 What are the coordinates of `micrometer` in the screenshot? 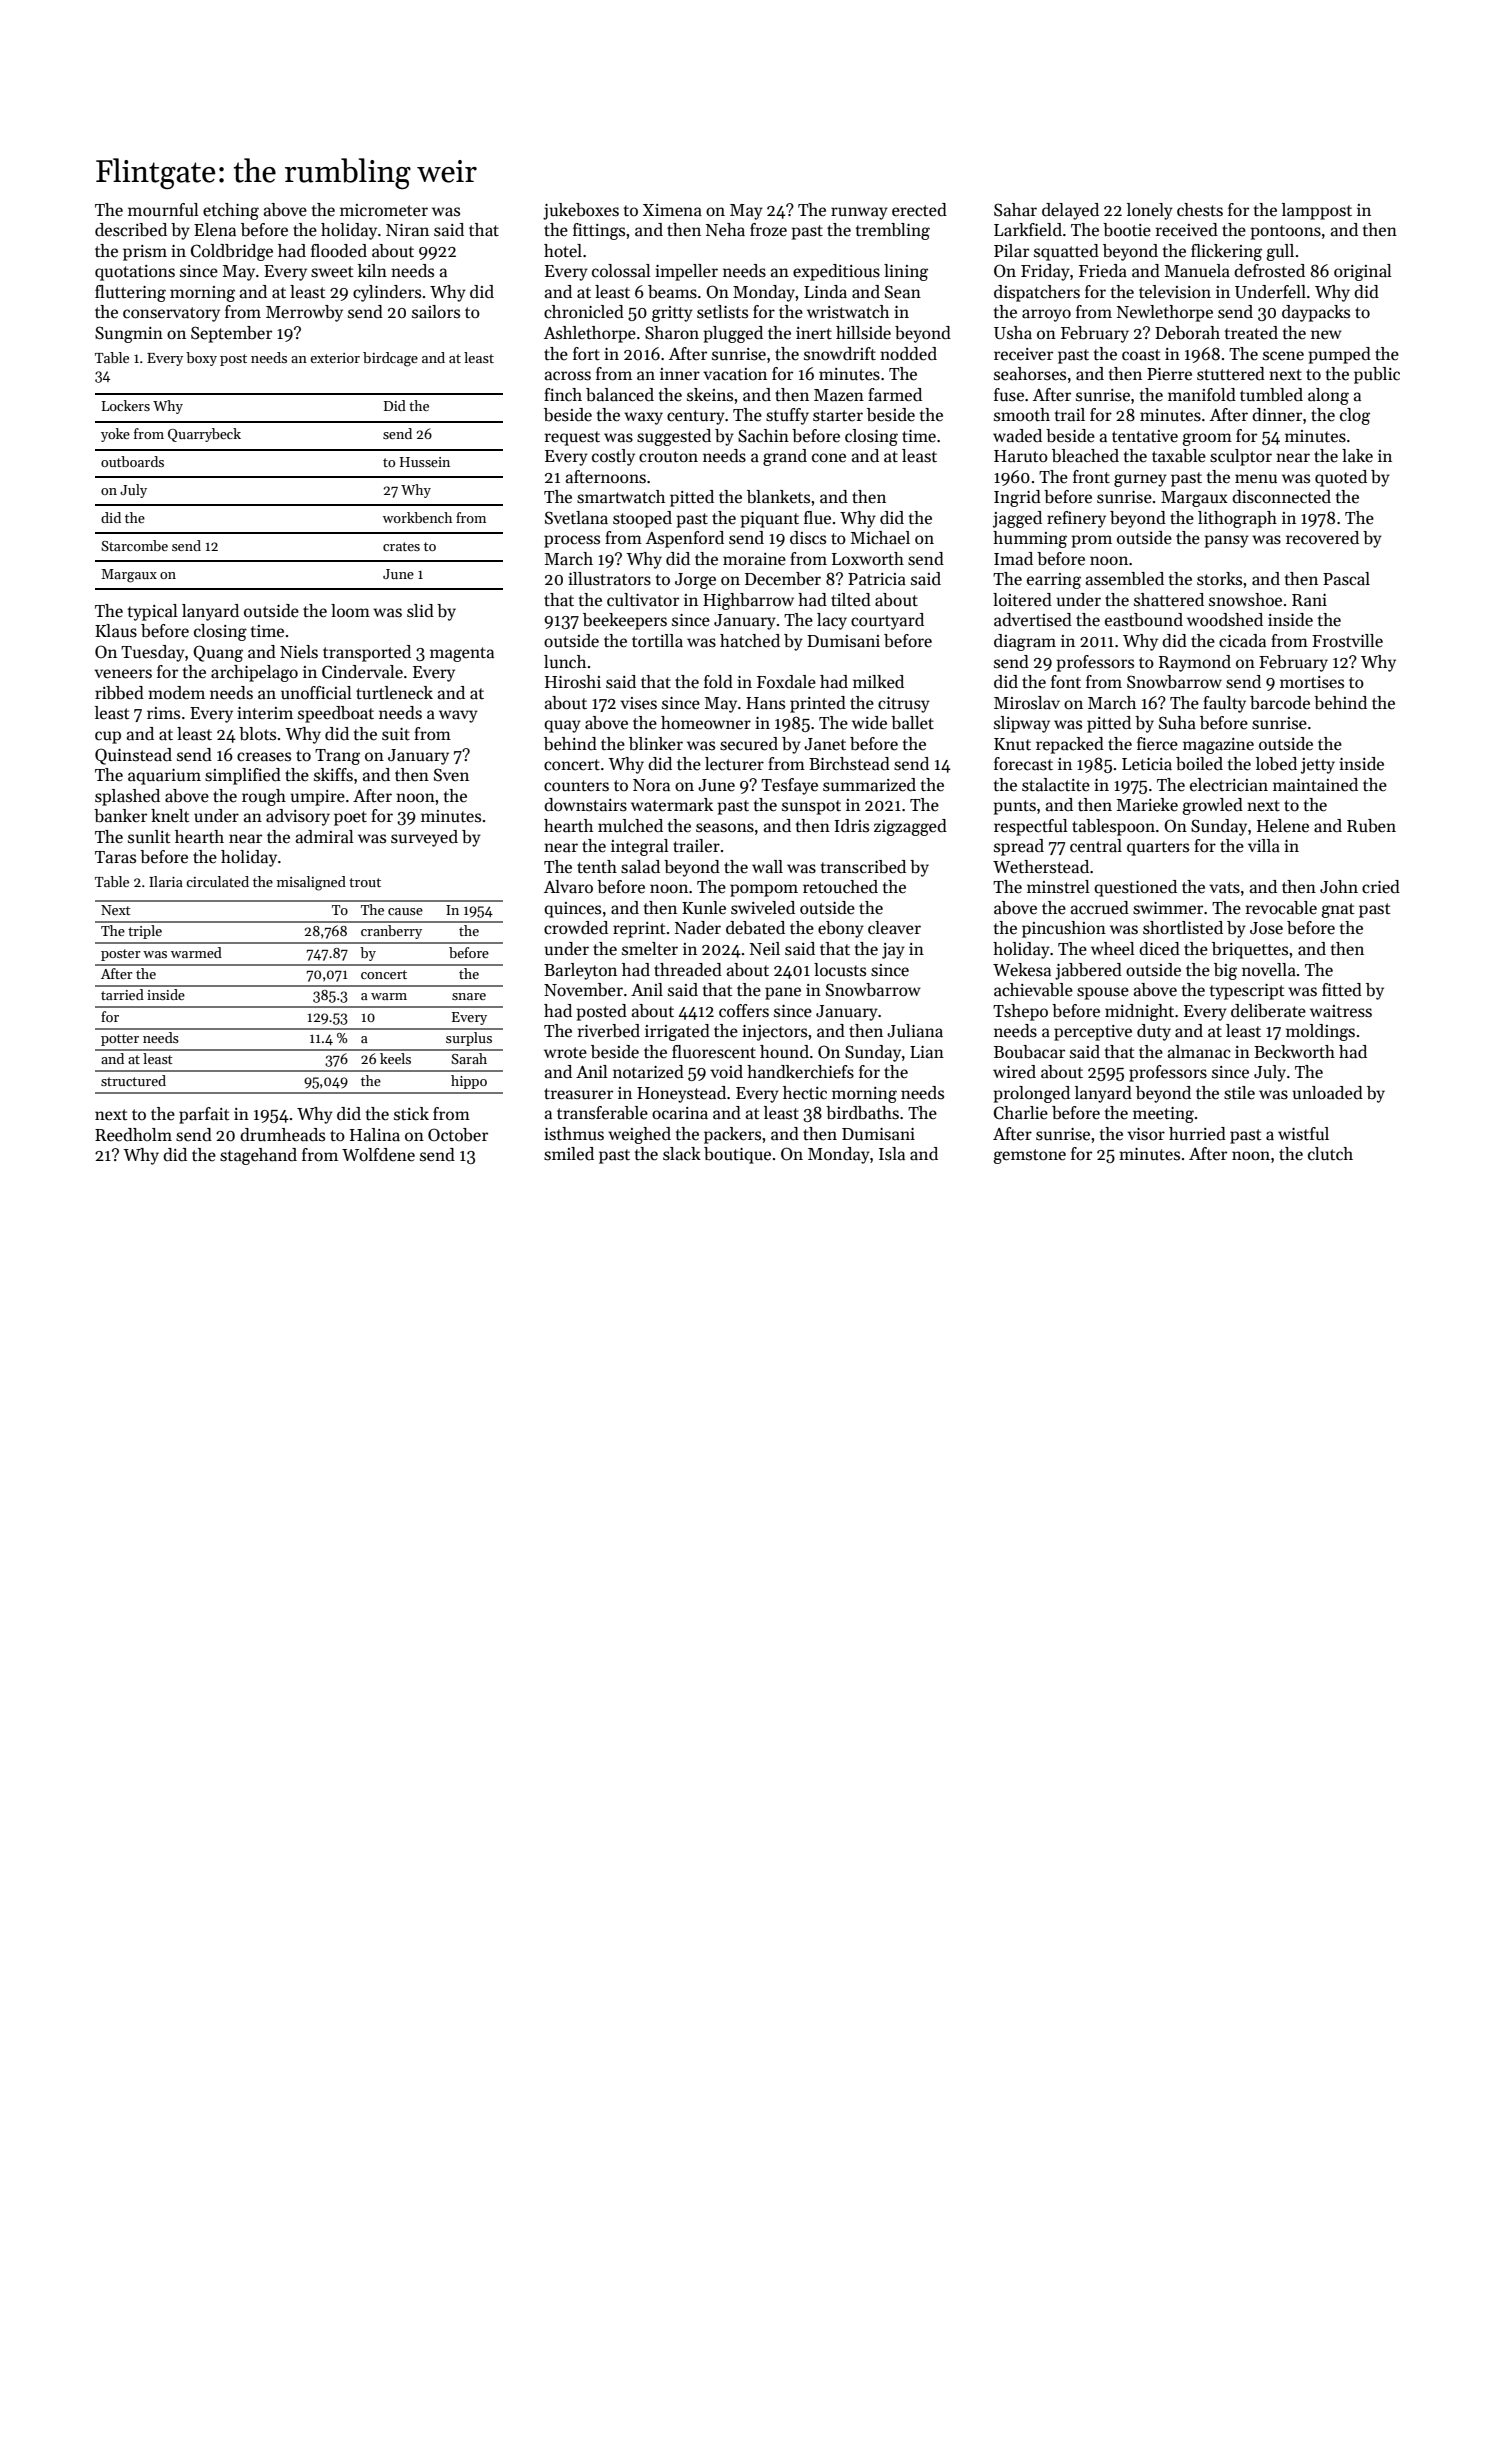 It's located at (384, 210).
